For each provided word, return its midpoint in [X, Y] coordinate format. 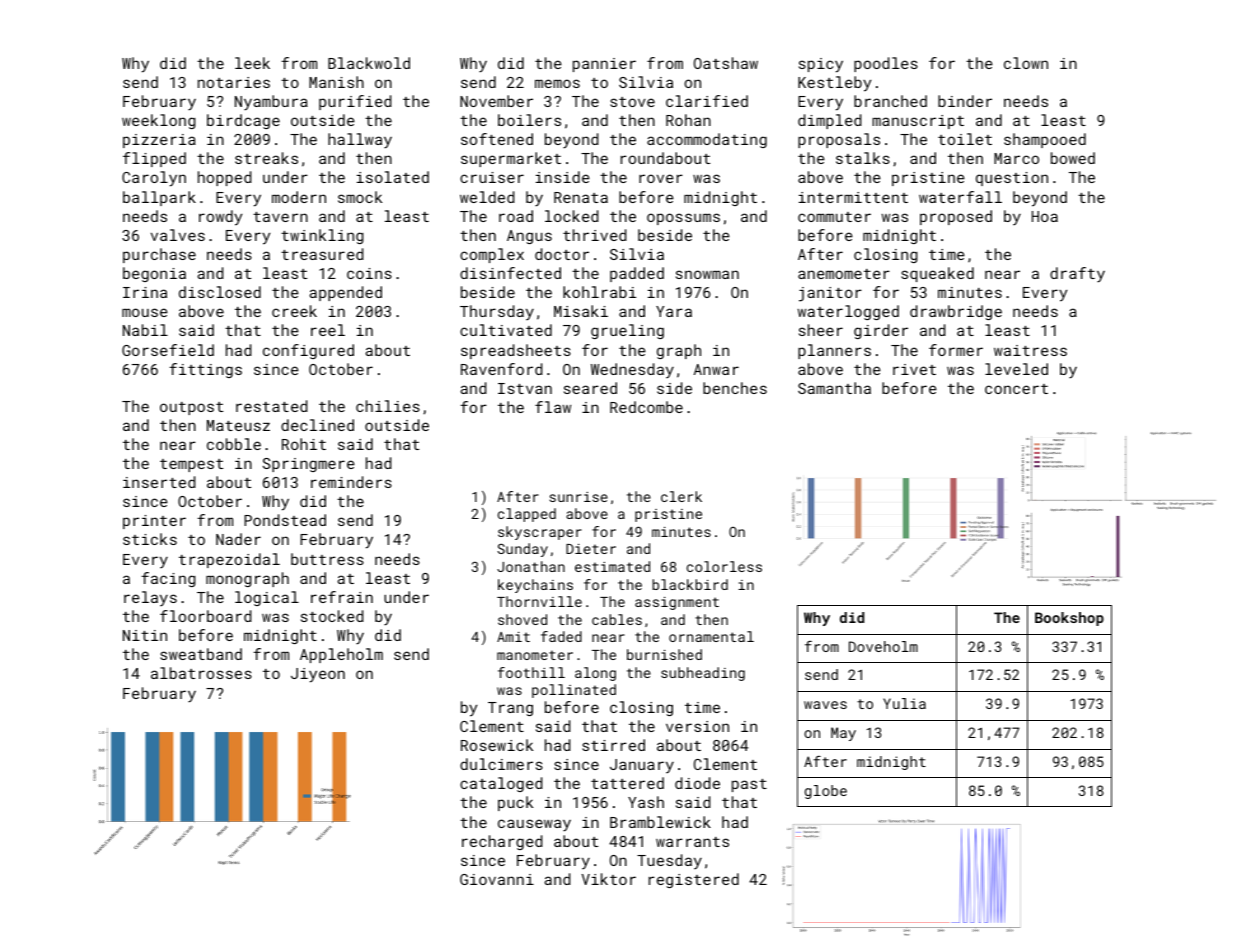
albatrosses [201, 673]
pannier [604, 65]
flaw [553, 407]
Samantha [834, 388]
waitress [1030, 350]
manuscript [918, 122]
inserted [159, 482]
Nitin [145, 635]
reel [328, 330]
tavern [280, 217]
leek [252, 63]
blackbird [690, 584]
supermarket [511, 159]
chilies [388, 406]
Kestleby [834, 84]
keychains [535, 586]
